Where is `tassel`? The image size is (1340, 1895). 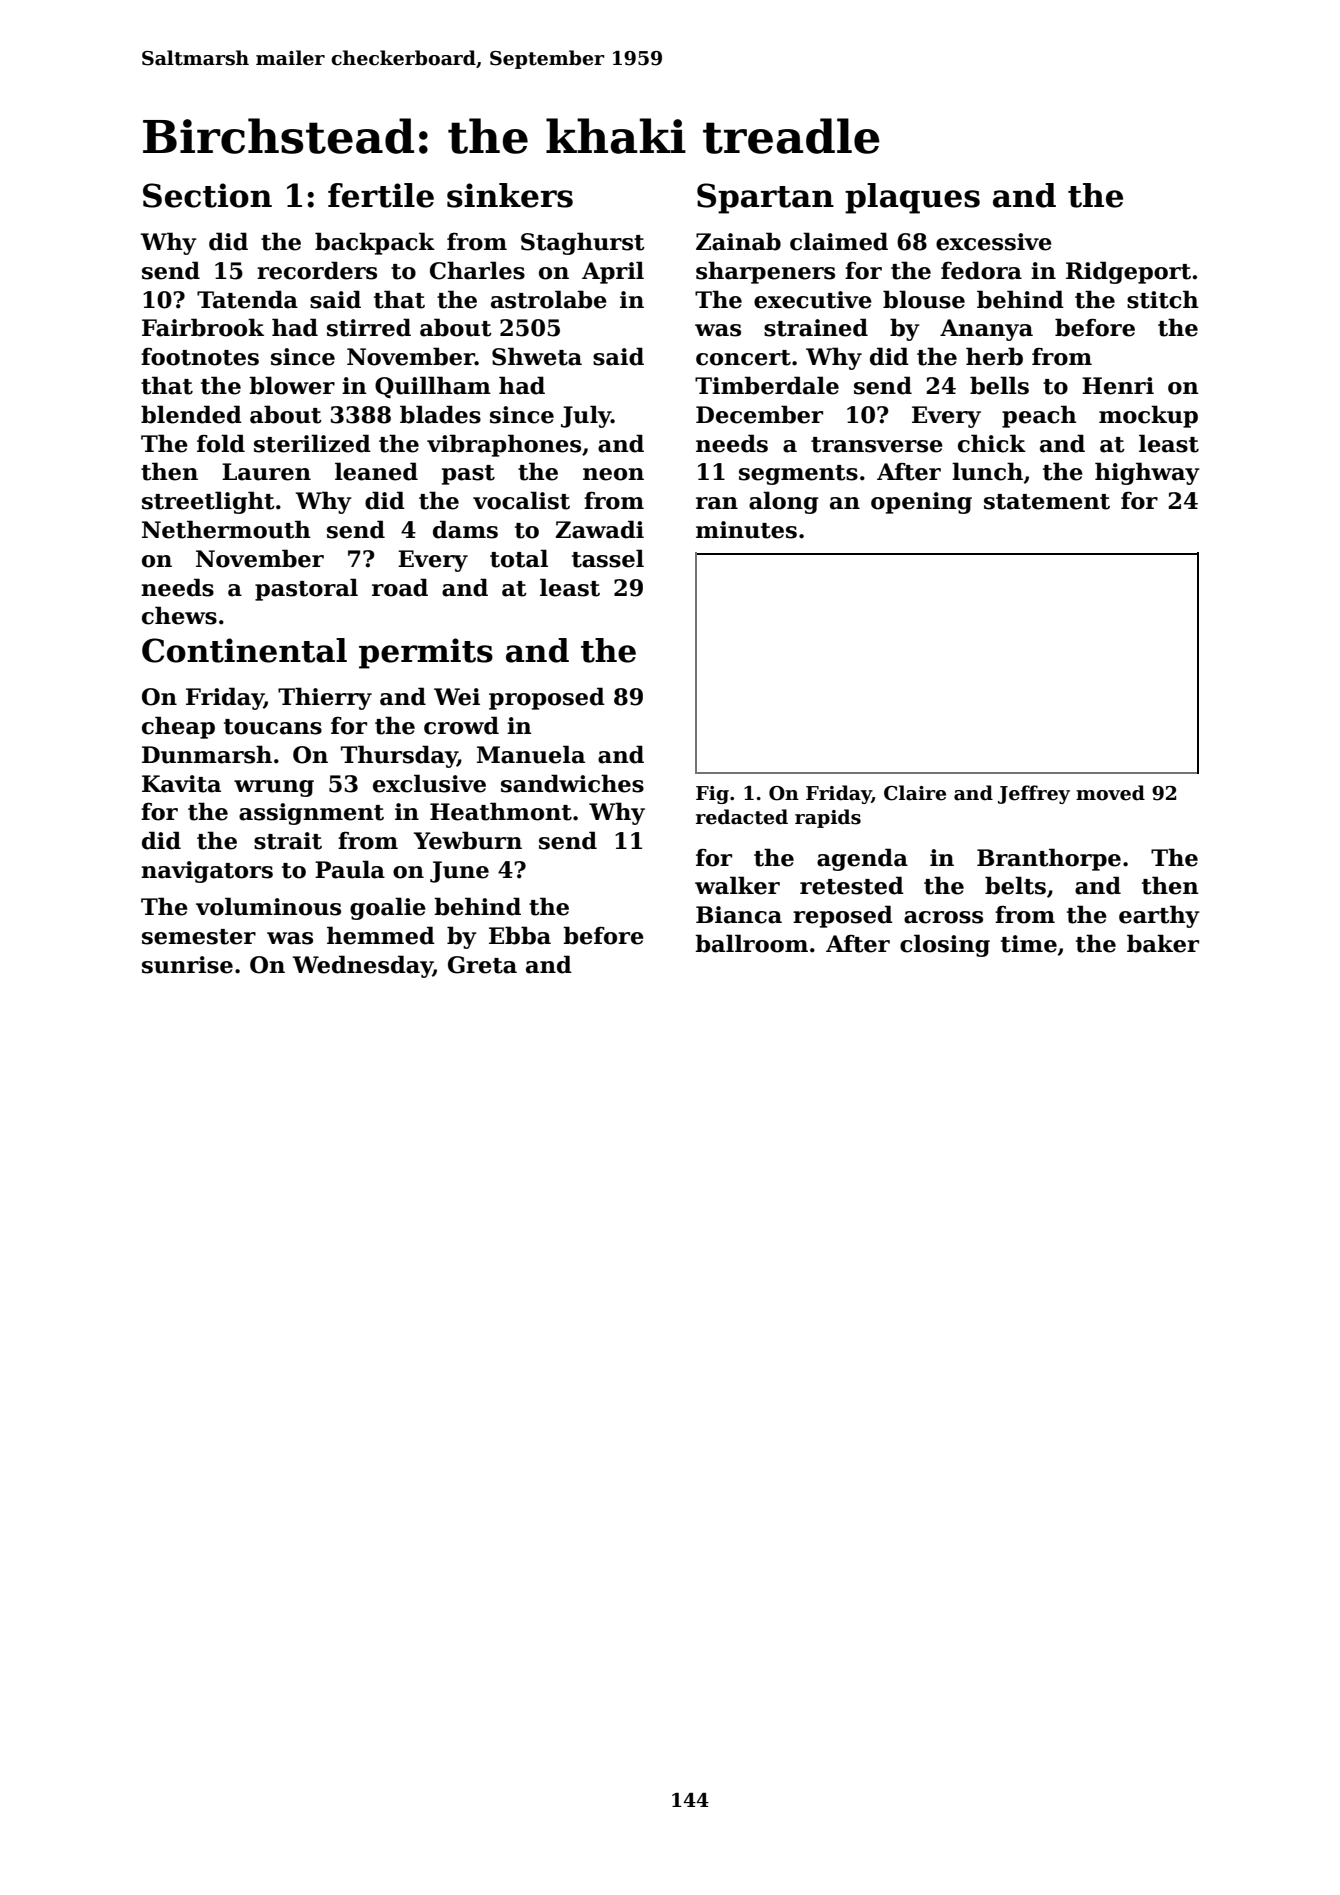
tassel is located at coordinates (608, 558).
